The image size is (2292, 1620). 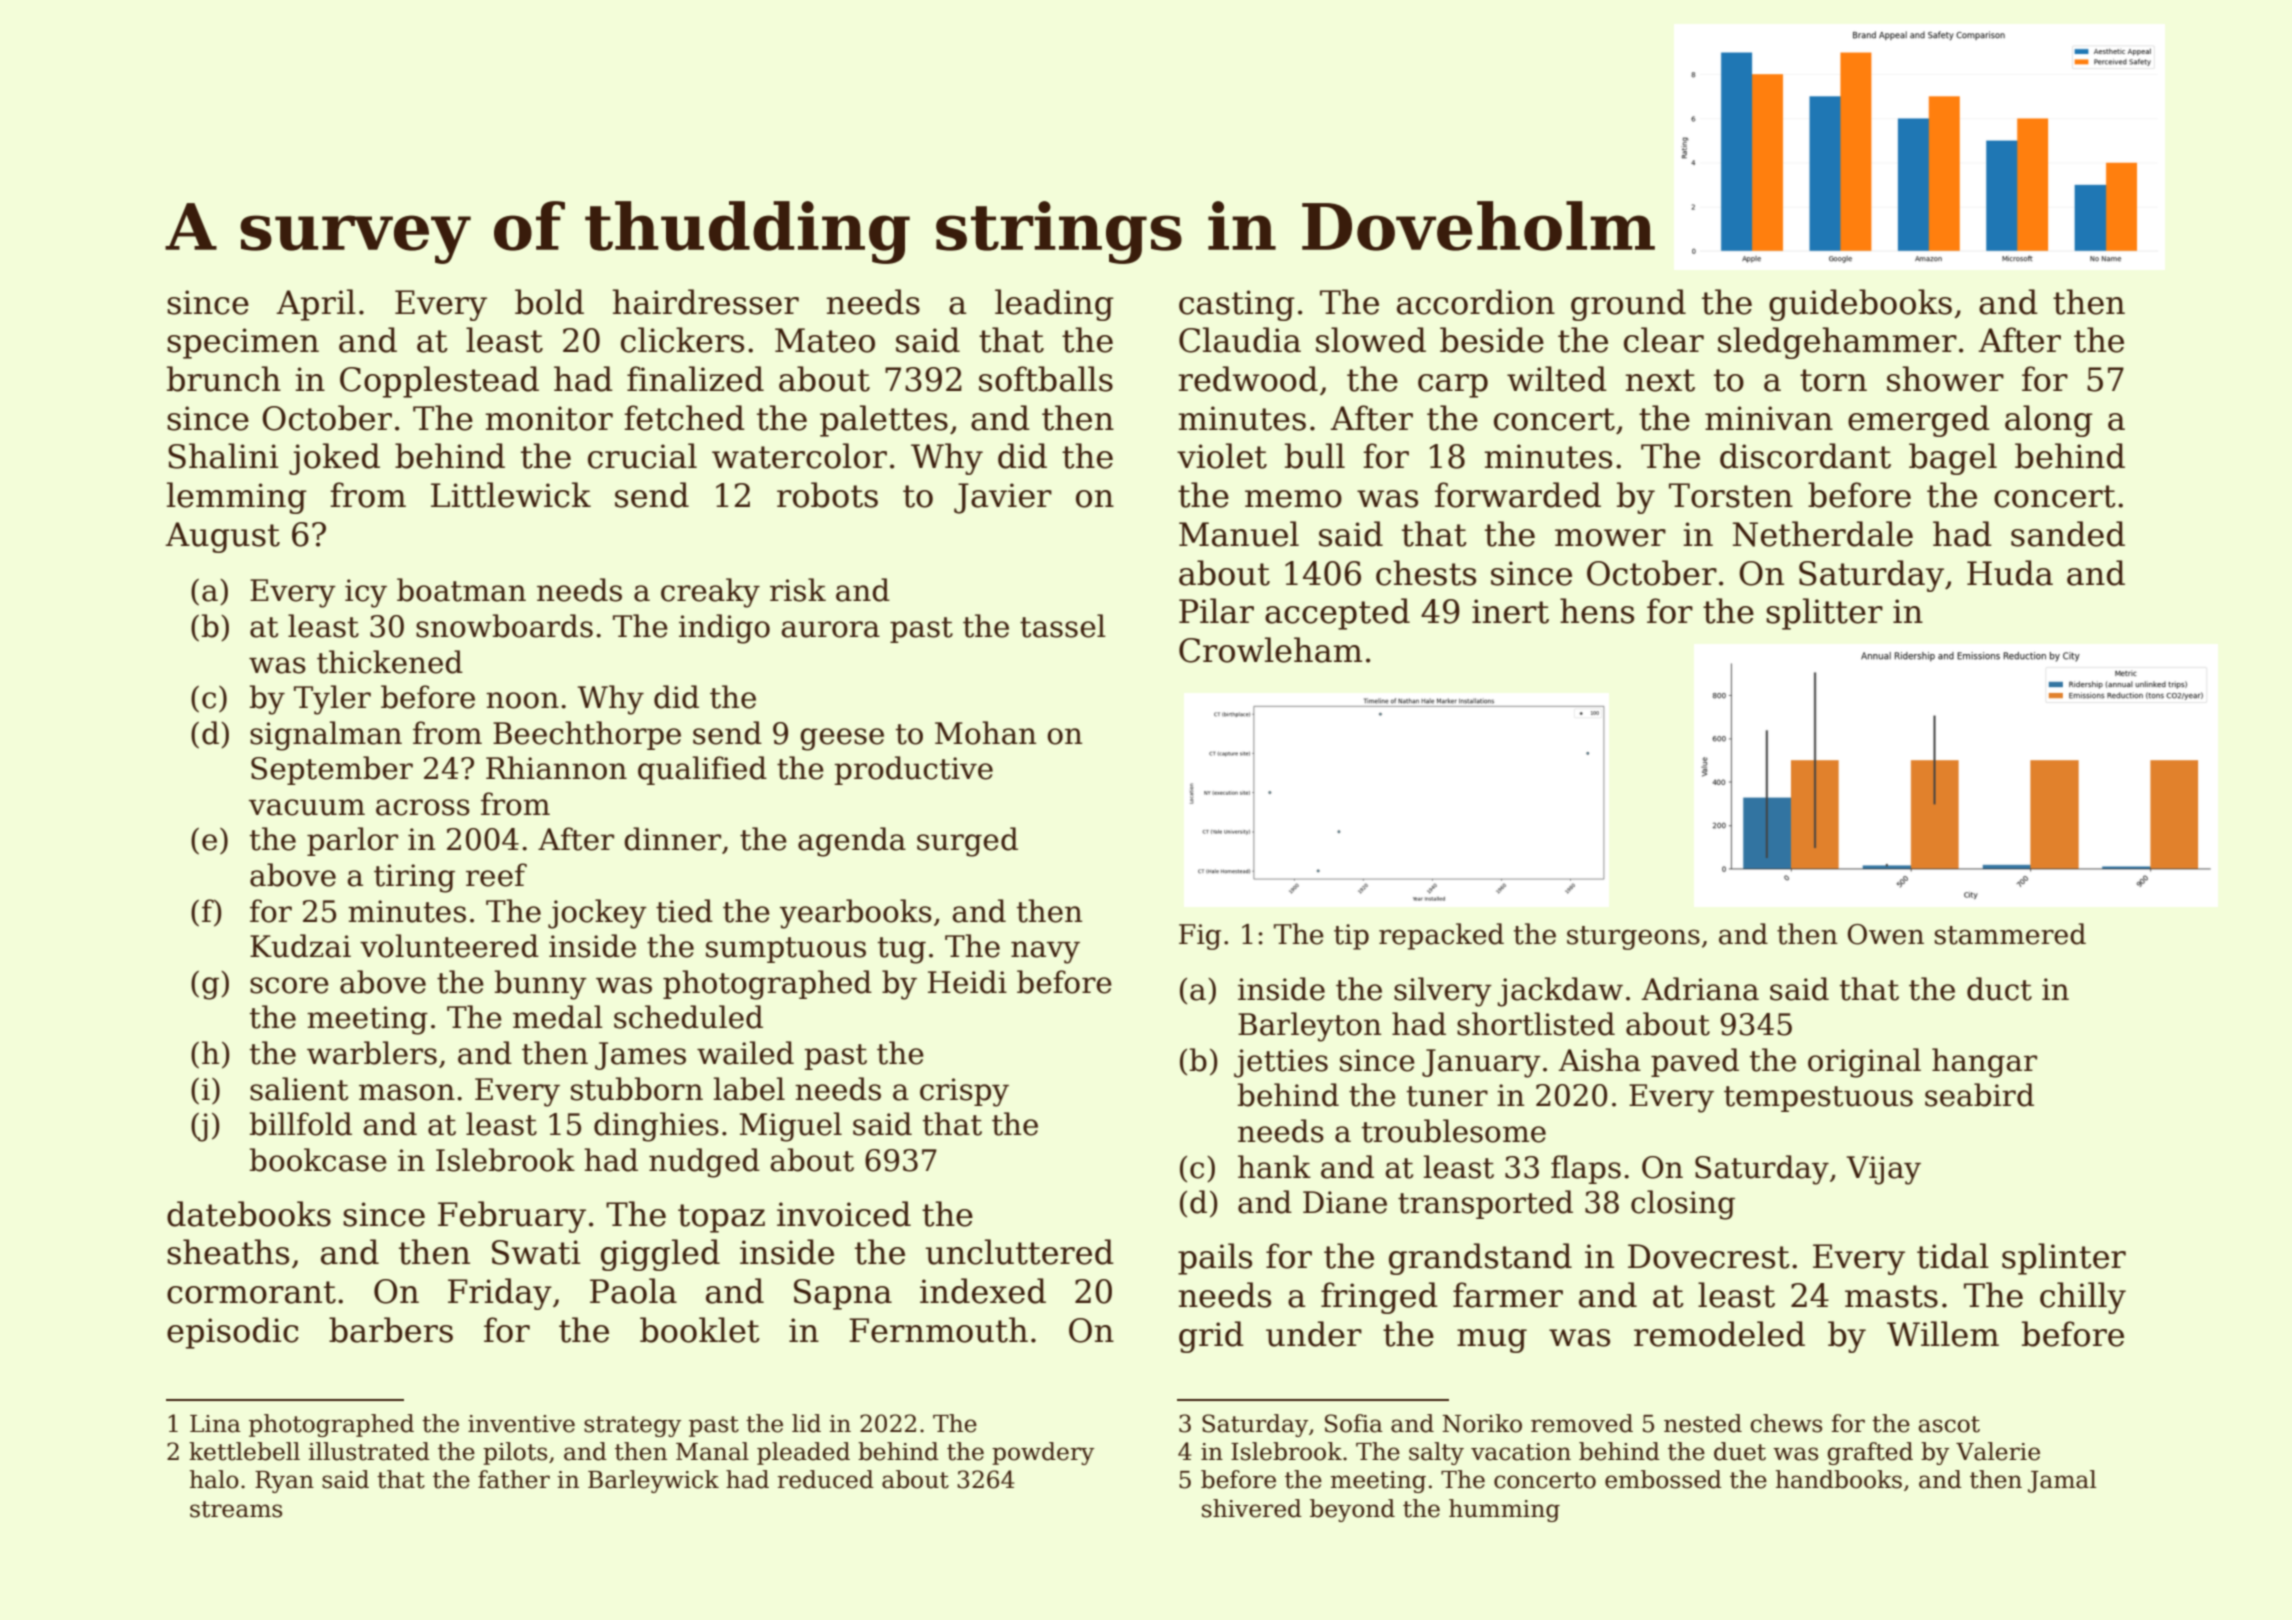 I want to click on carp, so click(x=1453, y=386).
